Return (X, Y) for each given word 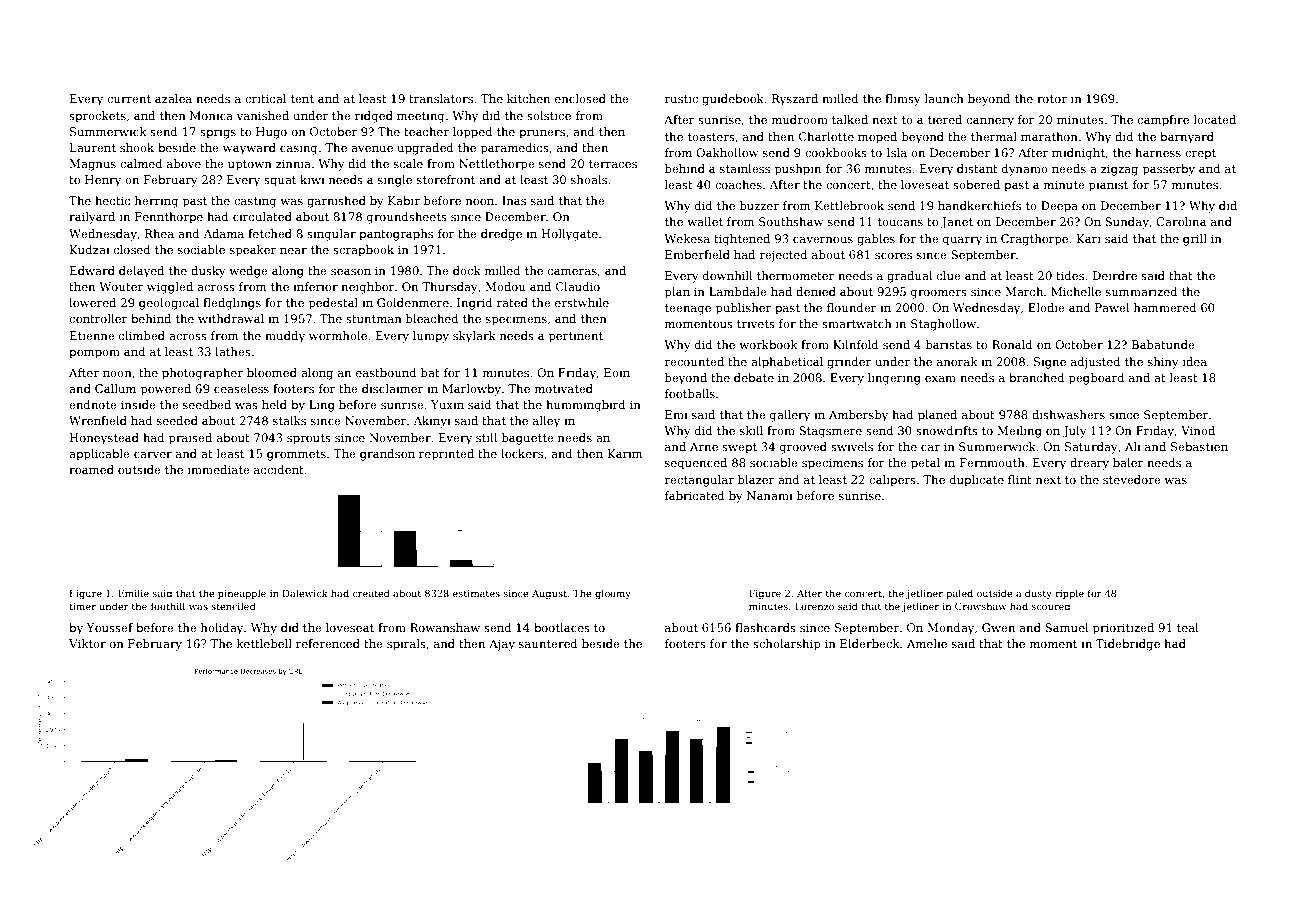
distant (977, 168)
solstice (549, 115)
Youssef (109, 627)
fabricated (695, 495)
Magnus (92, 165)
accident (279, 469)
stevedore (1132, 479)
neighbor (368, 288)
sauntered (548, 643)
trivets (756, 323)
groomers (939, 294)
